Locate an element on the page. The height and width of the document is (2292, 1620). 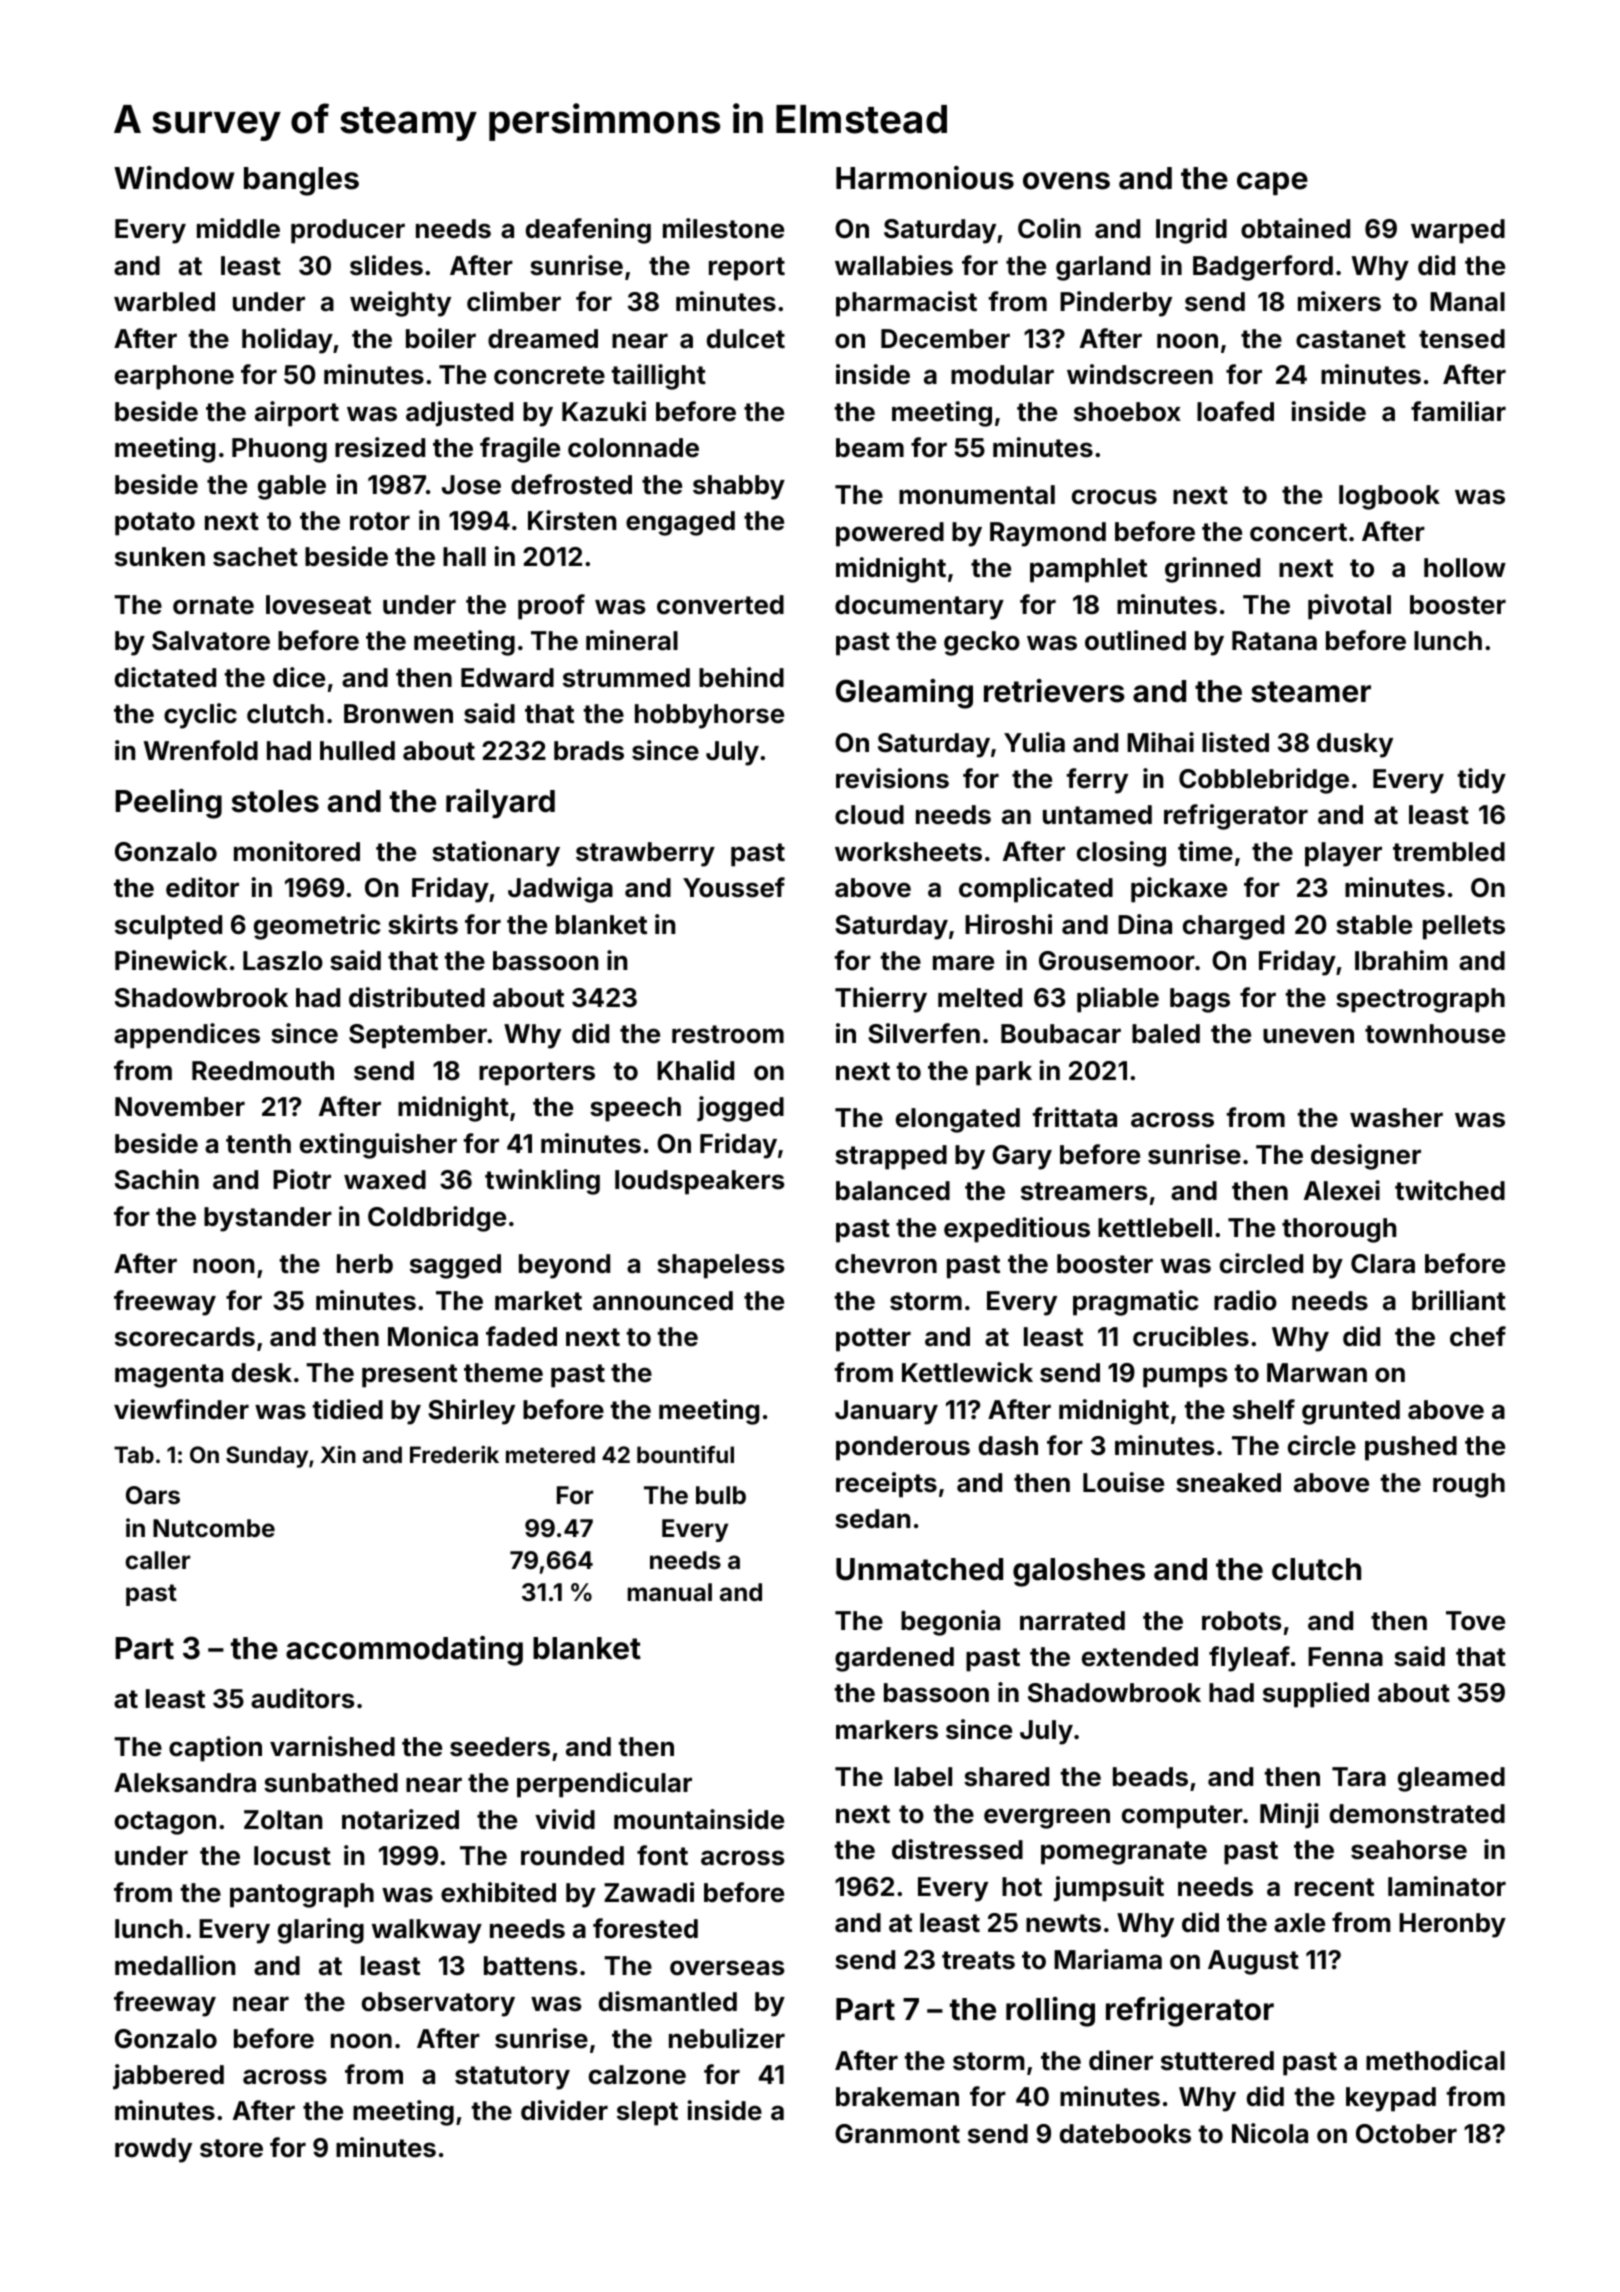
loudspeakers is located at coordinates (700, 1182).
